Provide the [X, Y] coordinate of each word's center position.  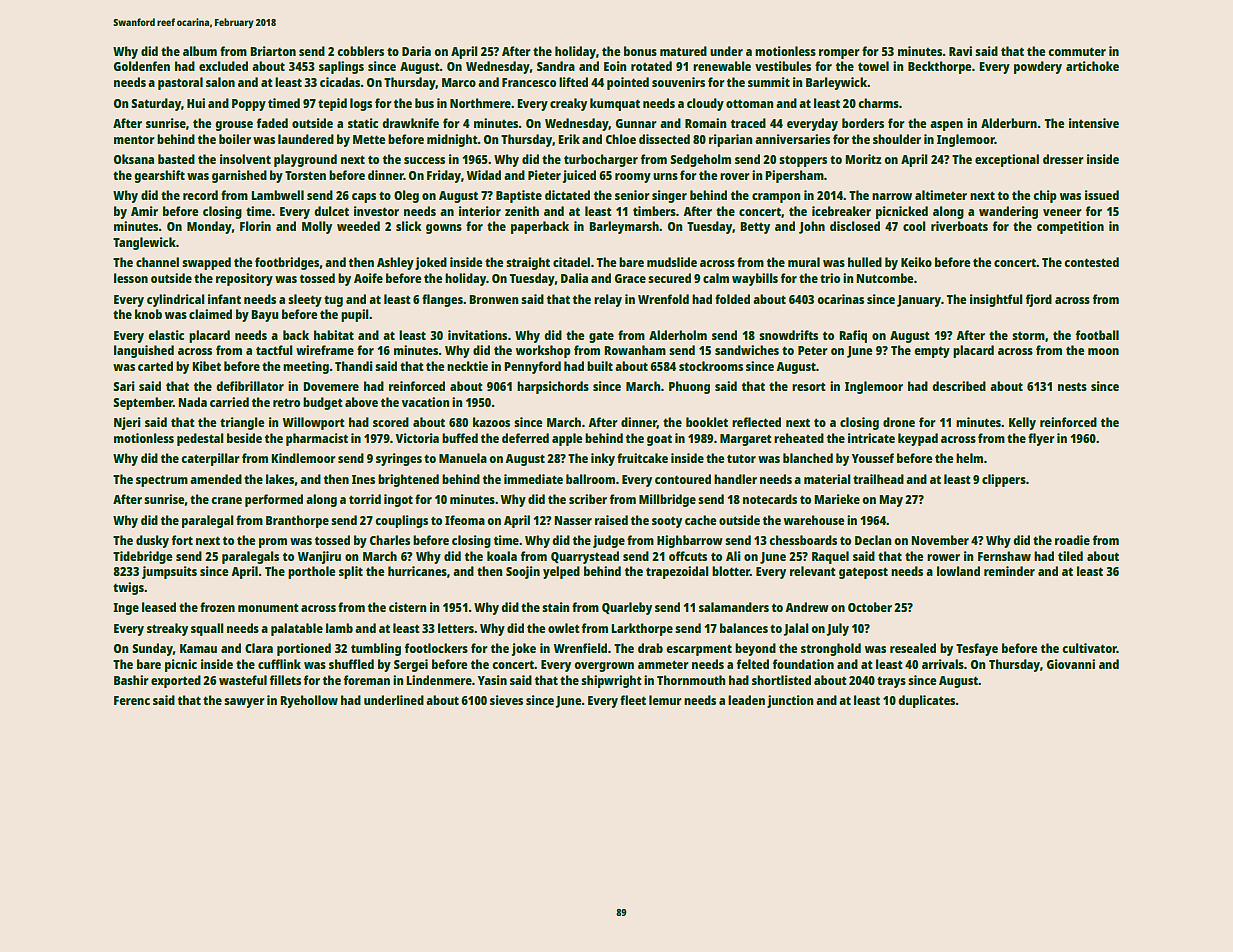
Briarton [273, 51]
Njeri [127, 423]
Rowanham [635, 350]
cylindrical [176, 300]
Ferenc [132, 700]
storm [1028, 336]
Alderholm [678, 335]
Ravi [960, 51]
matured [683, 51]
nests [1072, 386]
